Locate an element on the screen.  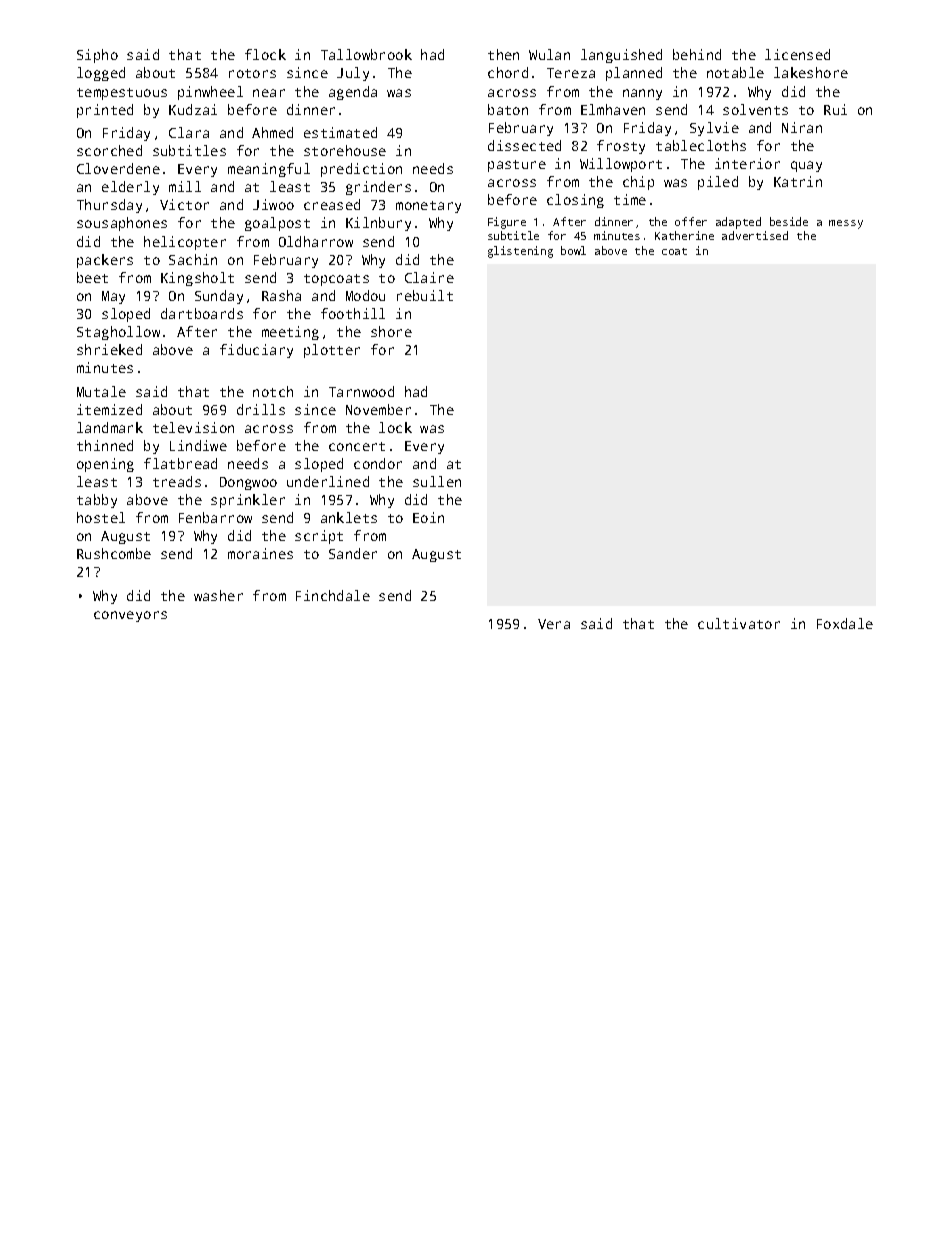
behind is located at coordinates (697, 54).
